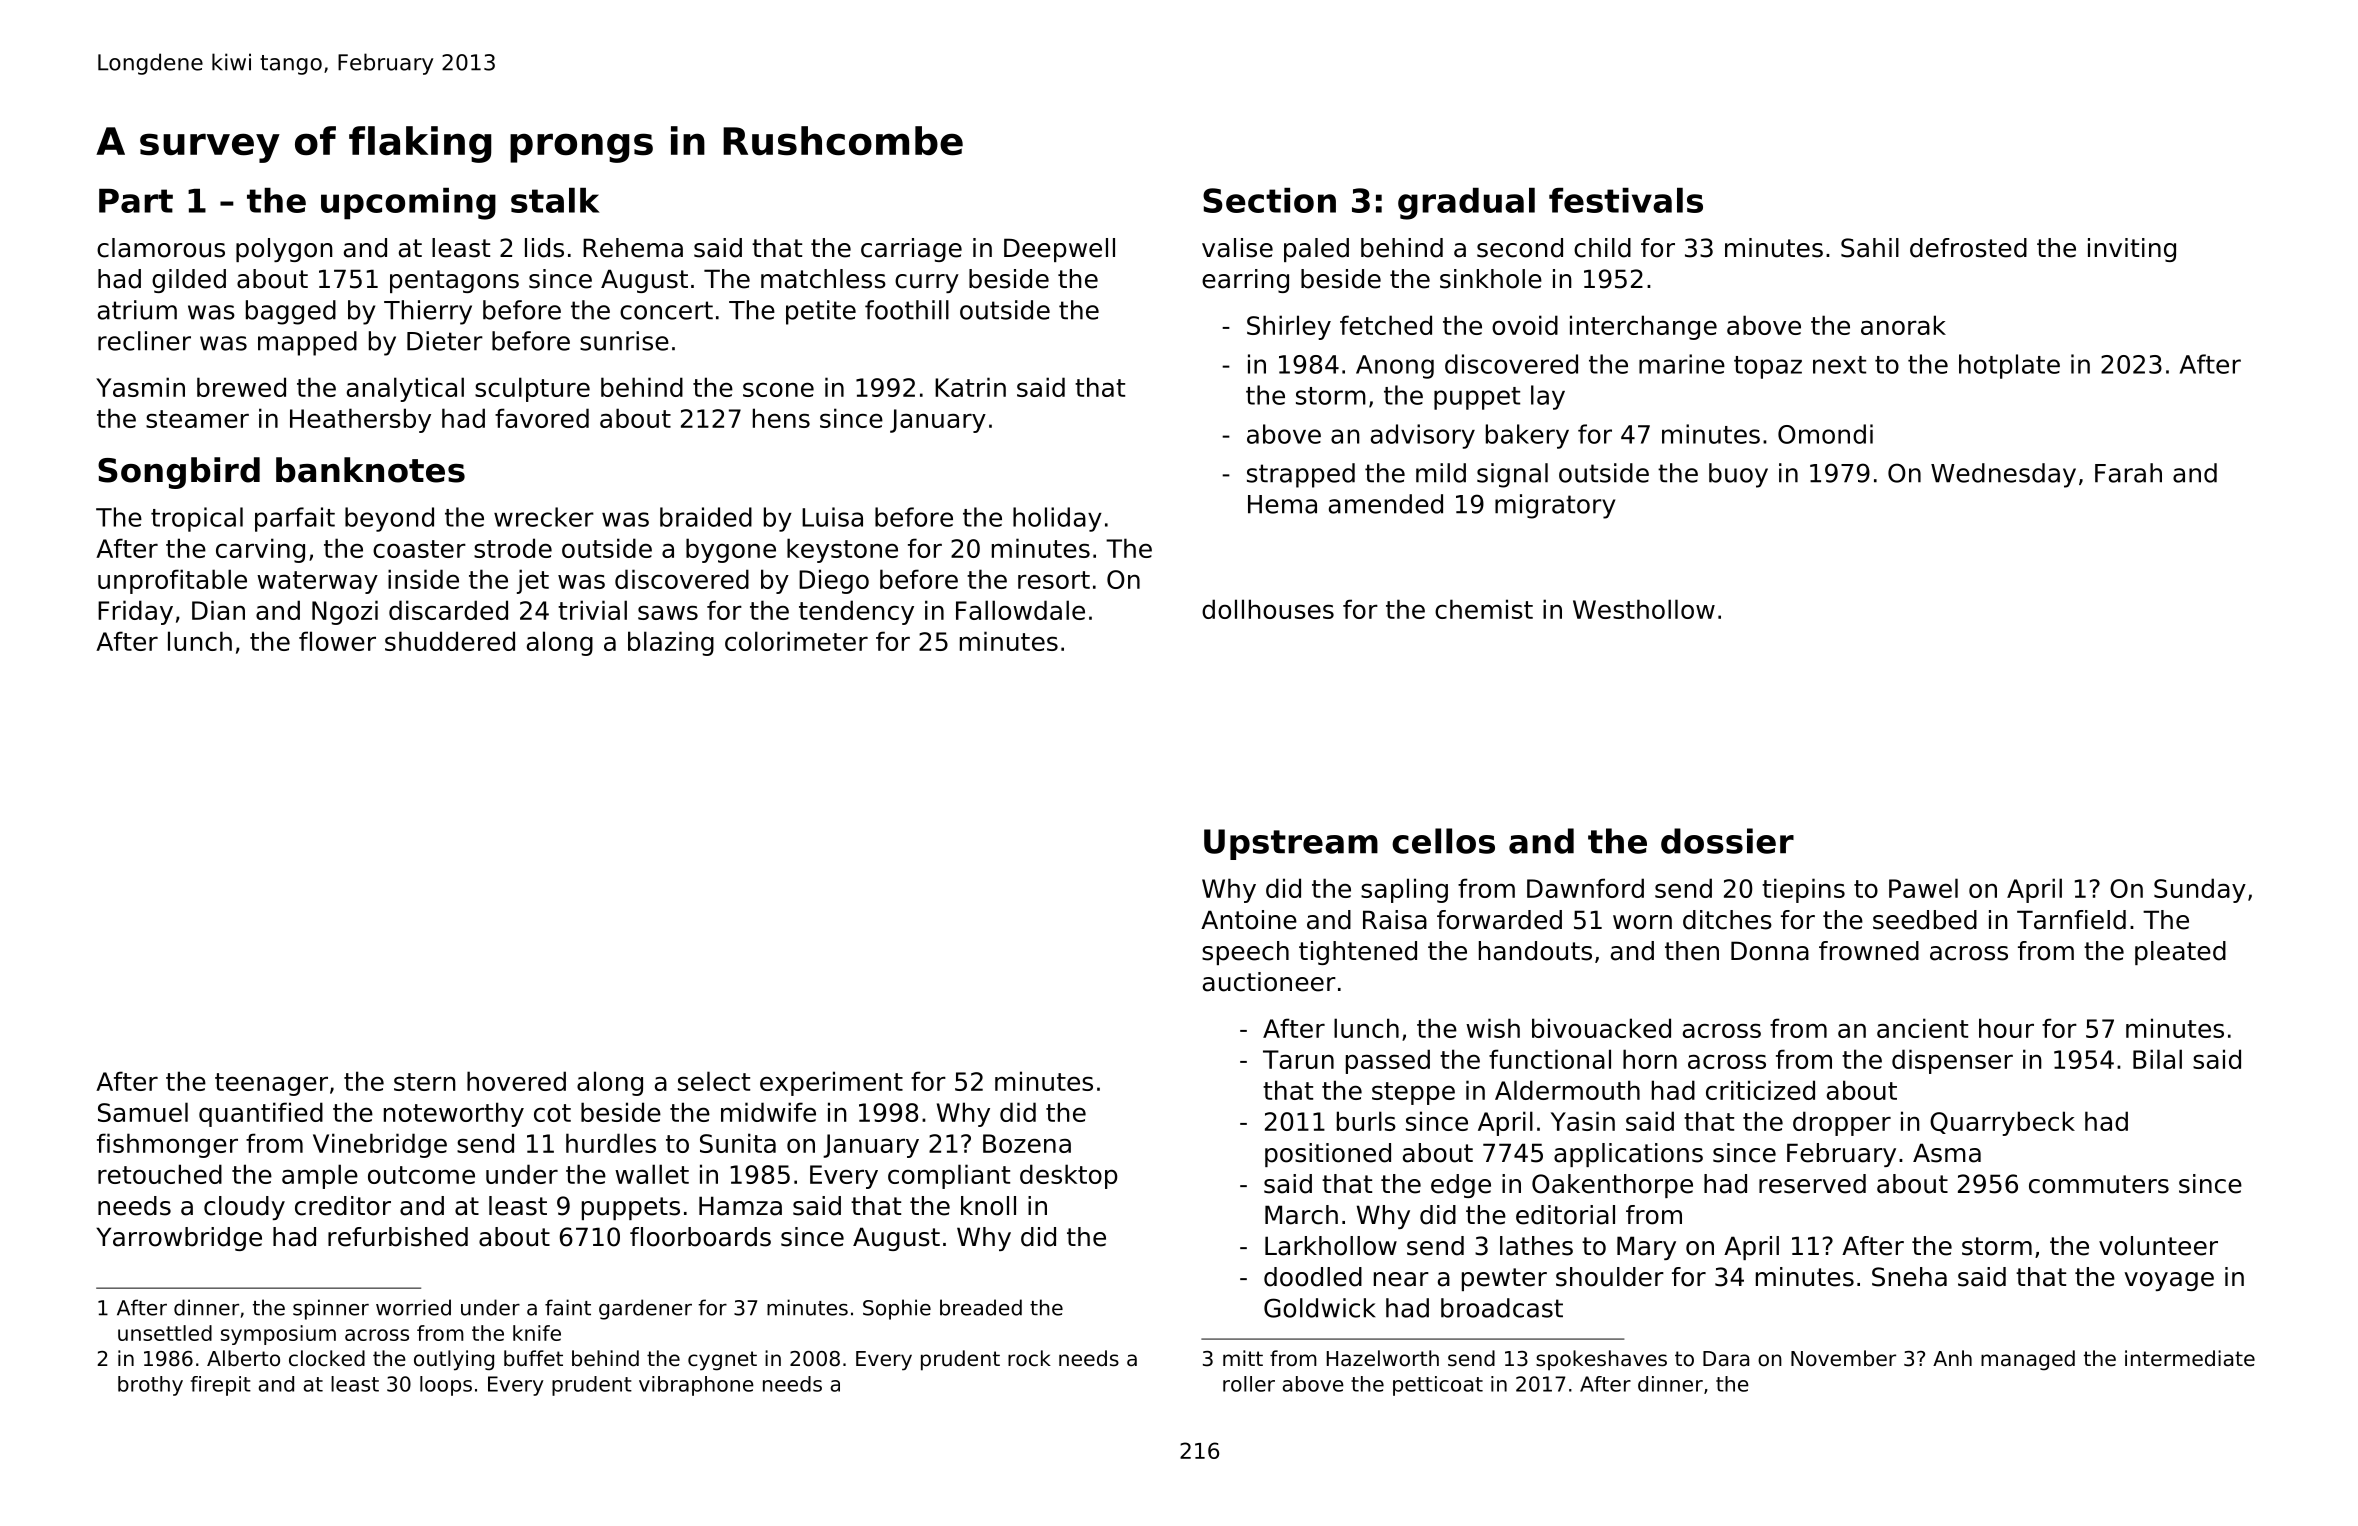 The image size is (2358, 1526). I want to click on dossier, so click(1727, 841).
